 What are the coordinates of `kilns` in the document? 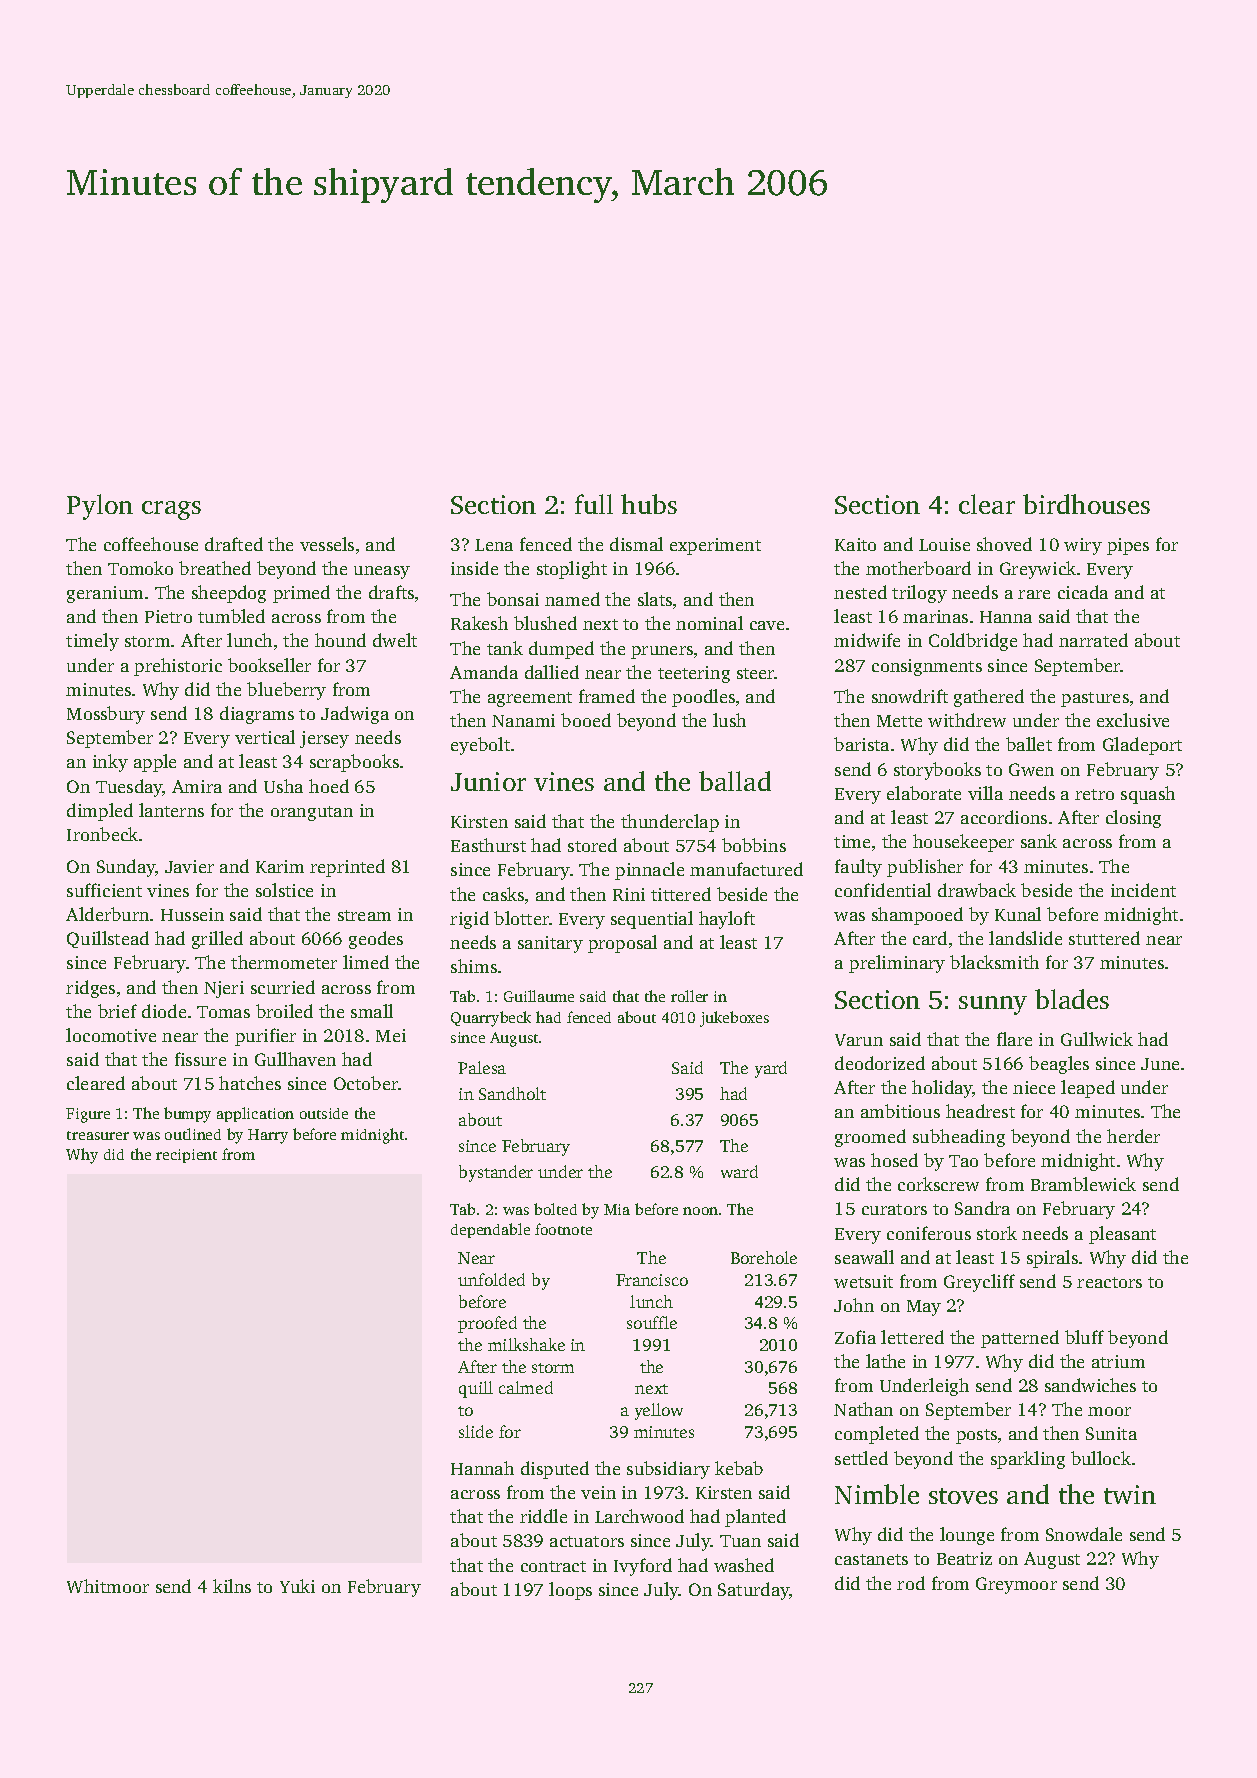 It's located at (232, 1586).
